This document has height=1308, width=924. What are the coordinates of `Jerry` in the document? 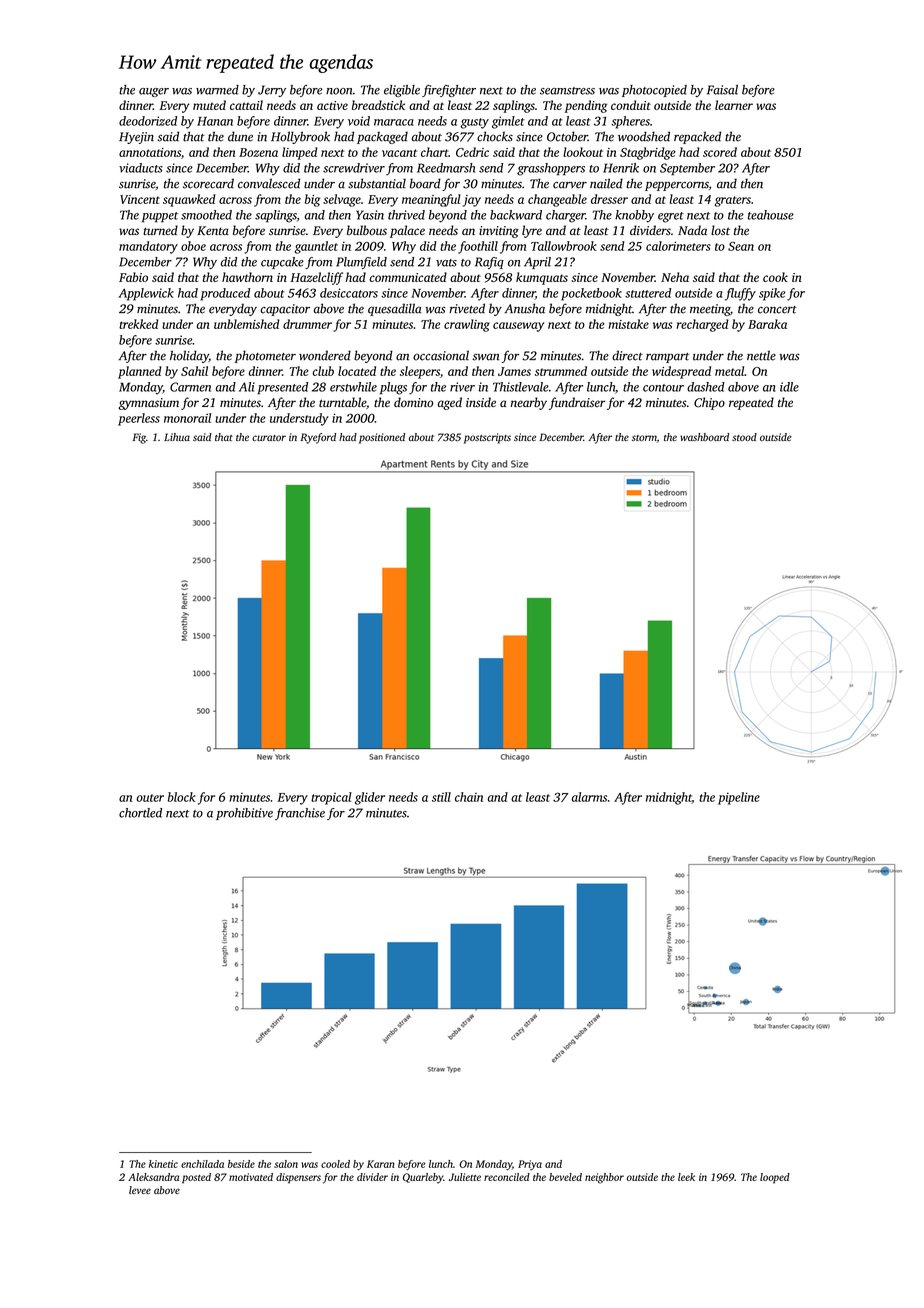 It's located at (272, 91).
